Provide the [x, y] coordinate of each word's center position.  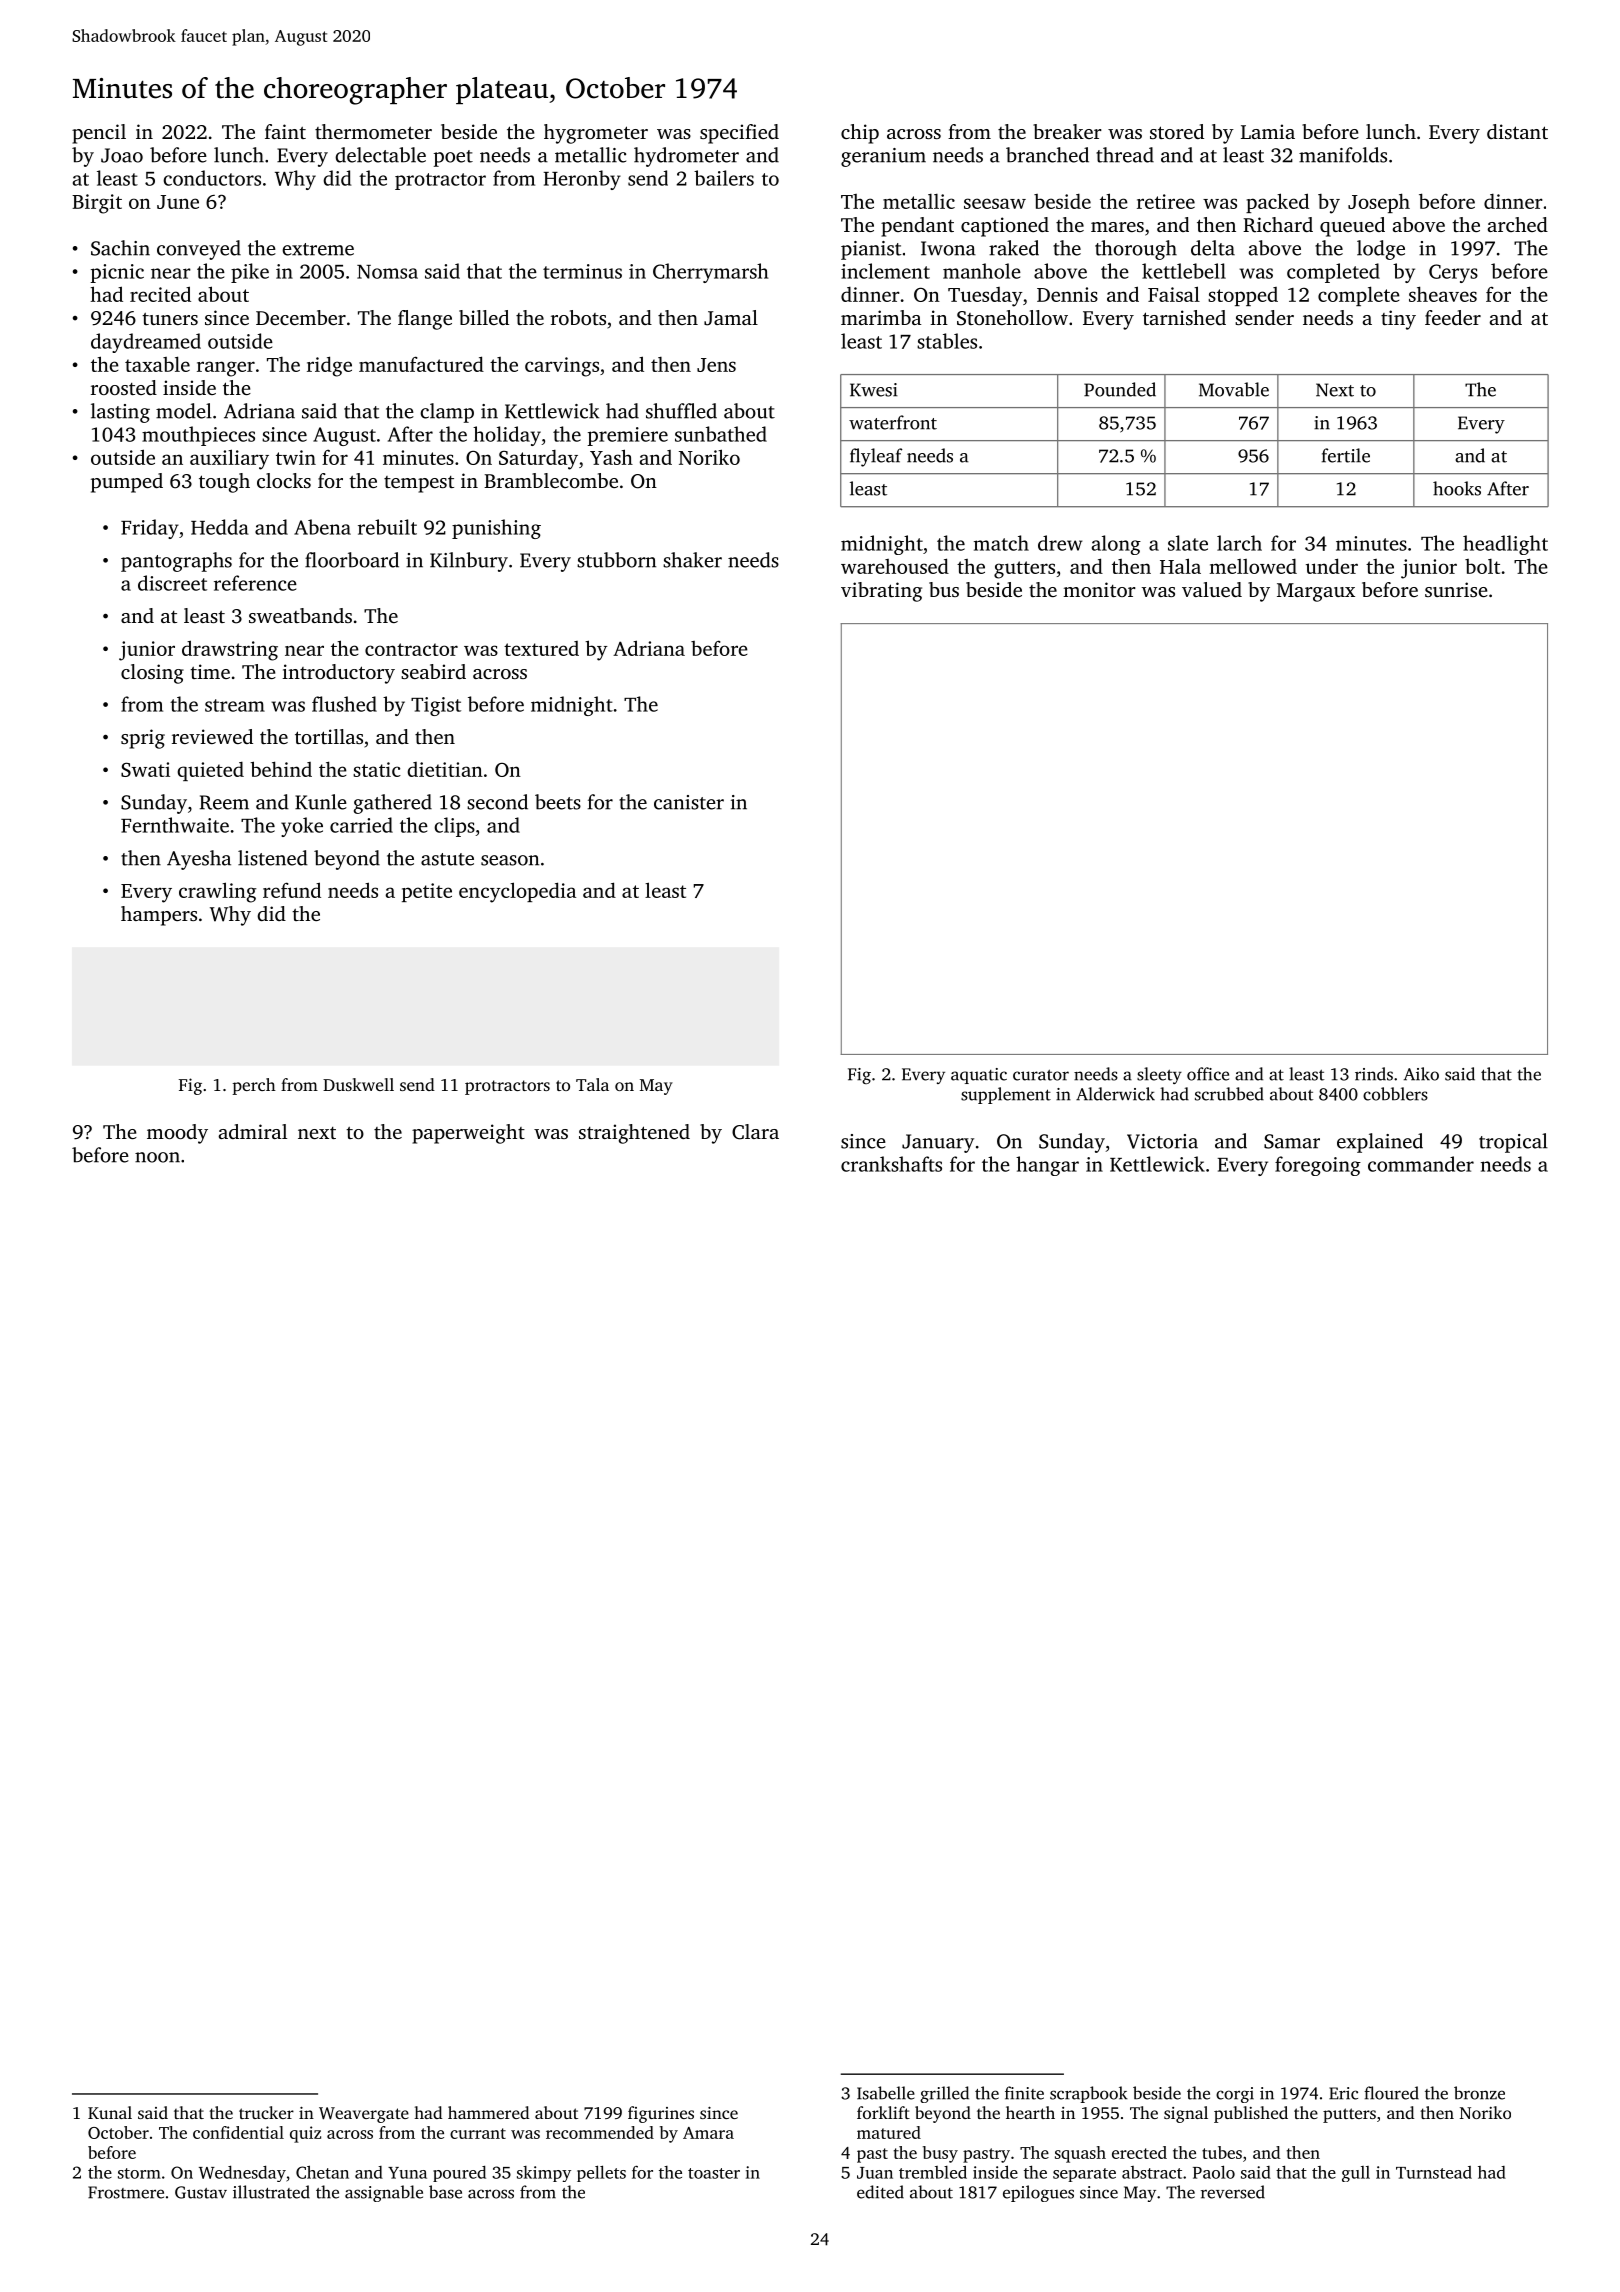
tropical [1513, 1143]
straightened [634, 1134]
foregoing [1318, 1166]
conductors [212, 178]
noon [157, 1157]
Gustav [201, 2192]
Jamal [731, 318]
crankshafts [891, 1164]
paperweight [468, 1134]
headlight [1505, 545]
